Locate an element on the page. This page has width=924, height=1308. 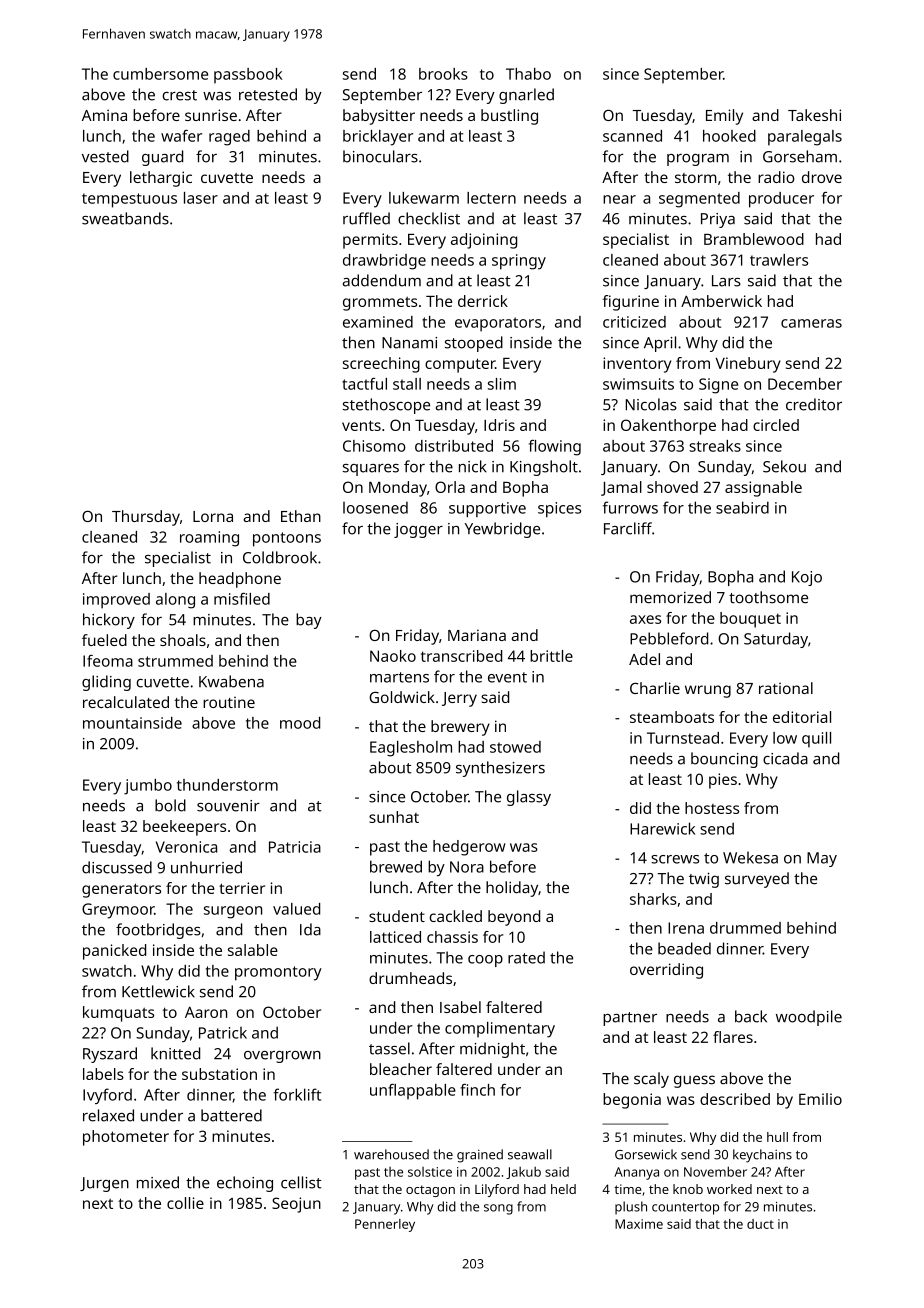
glassy is located at coordinates (529, 798).
